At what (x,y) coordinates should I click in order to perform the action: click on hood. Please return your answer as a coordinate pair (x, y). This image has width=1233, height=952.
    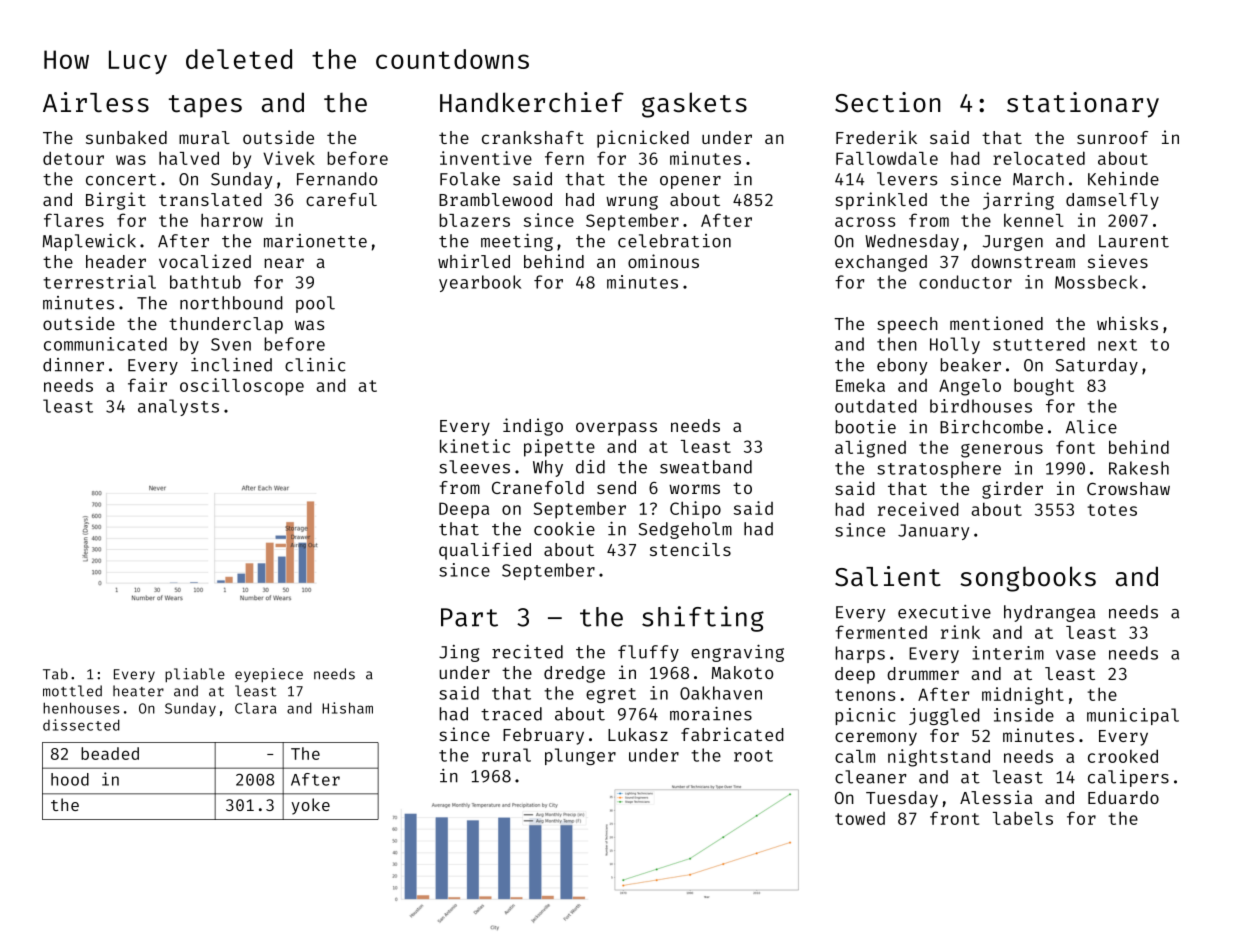
    Looking at the image, I should click on (70, 779).
